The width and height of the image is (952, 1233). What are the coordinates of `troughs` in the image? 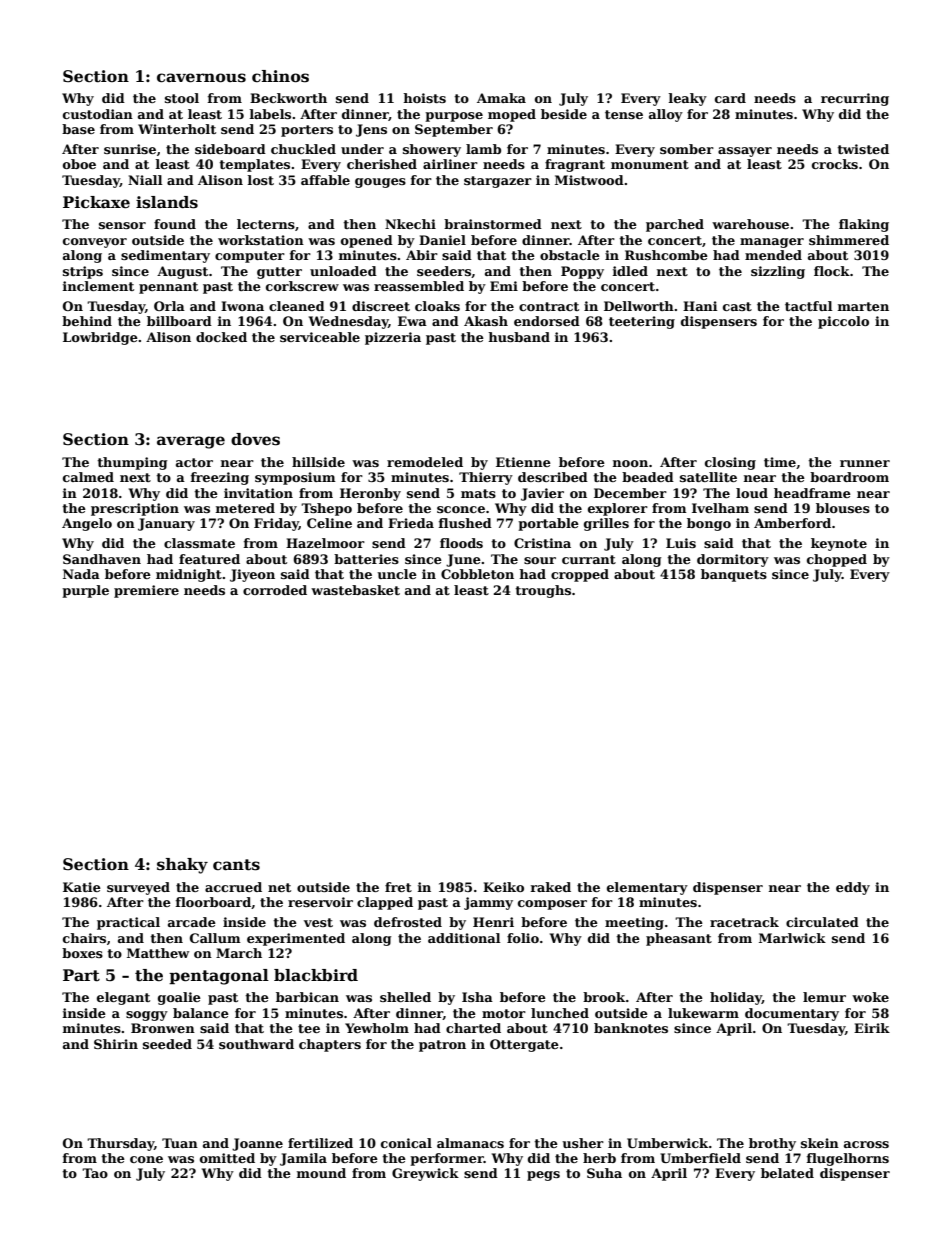 It's located at (543, 591).
